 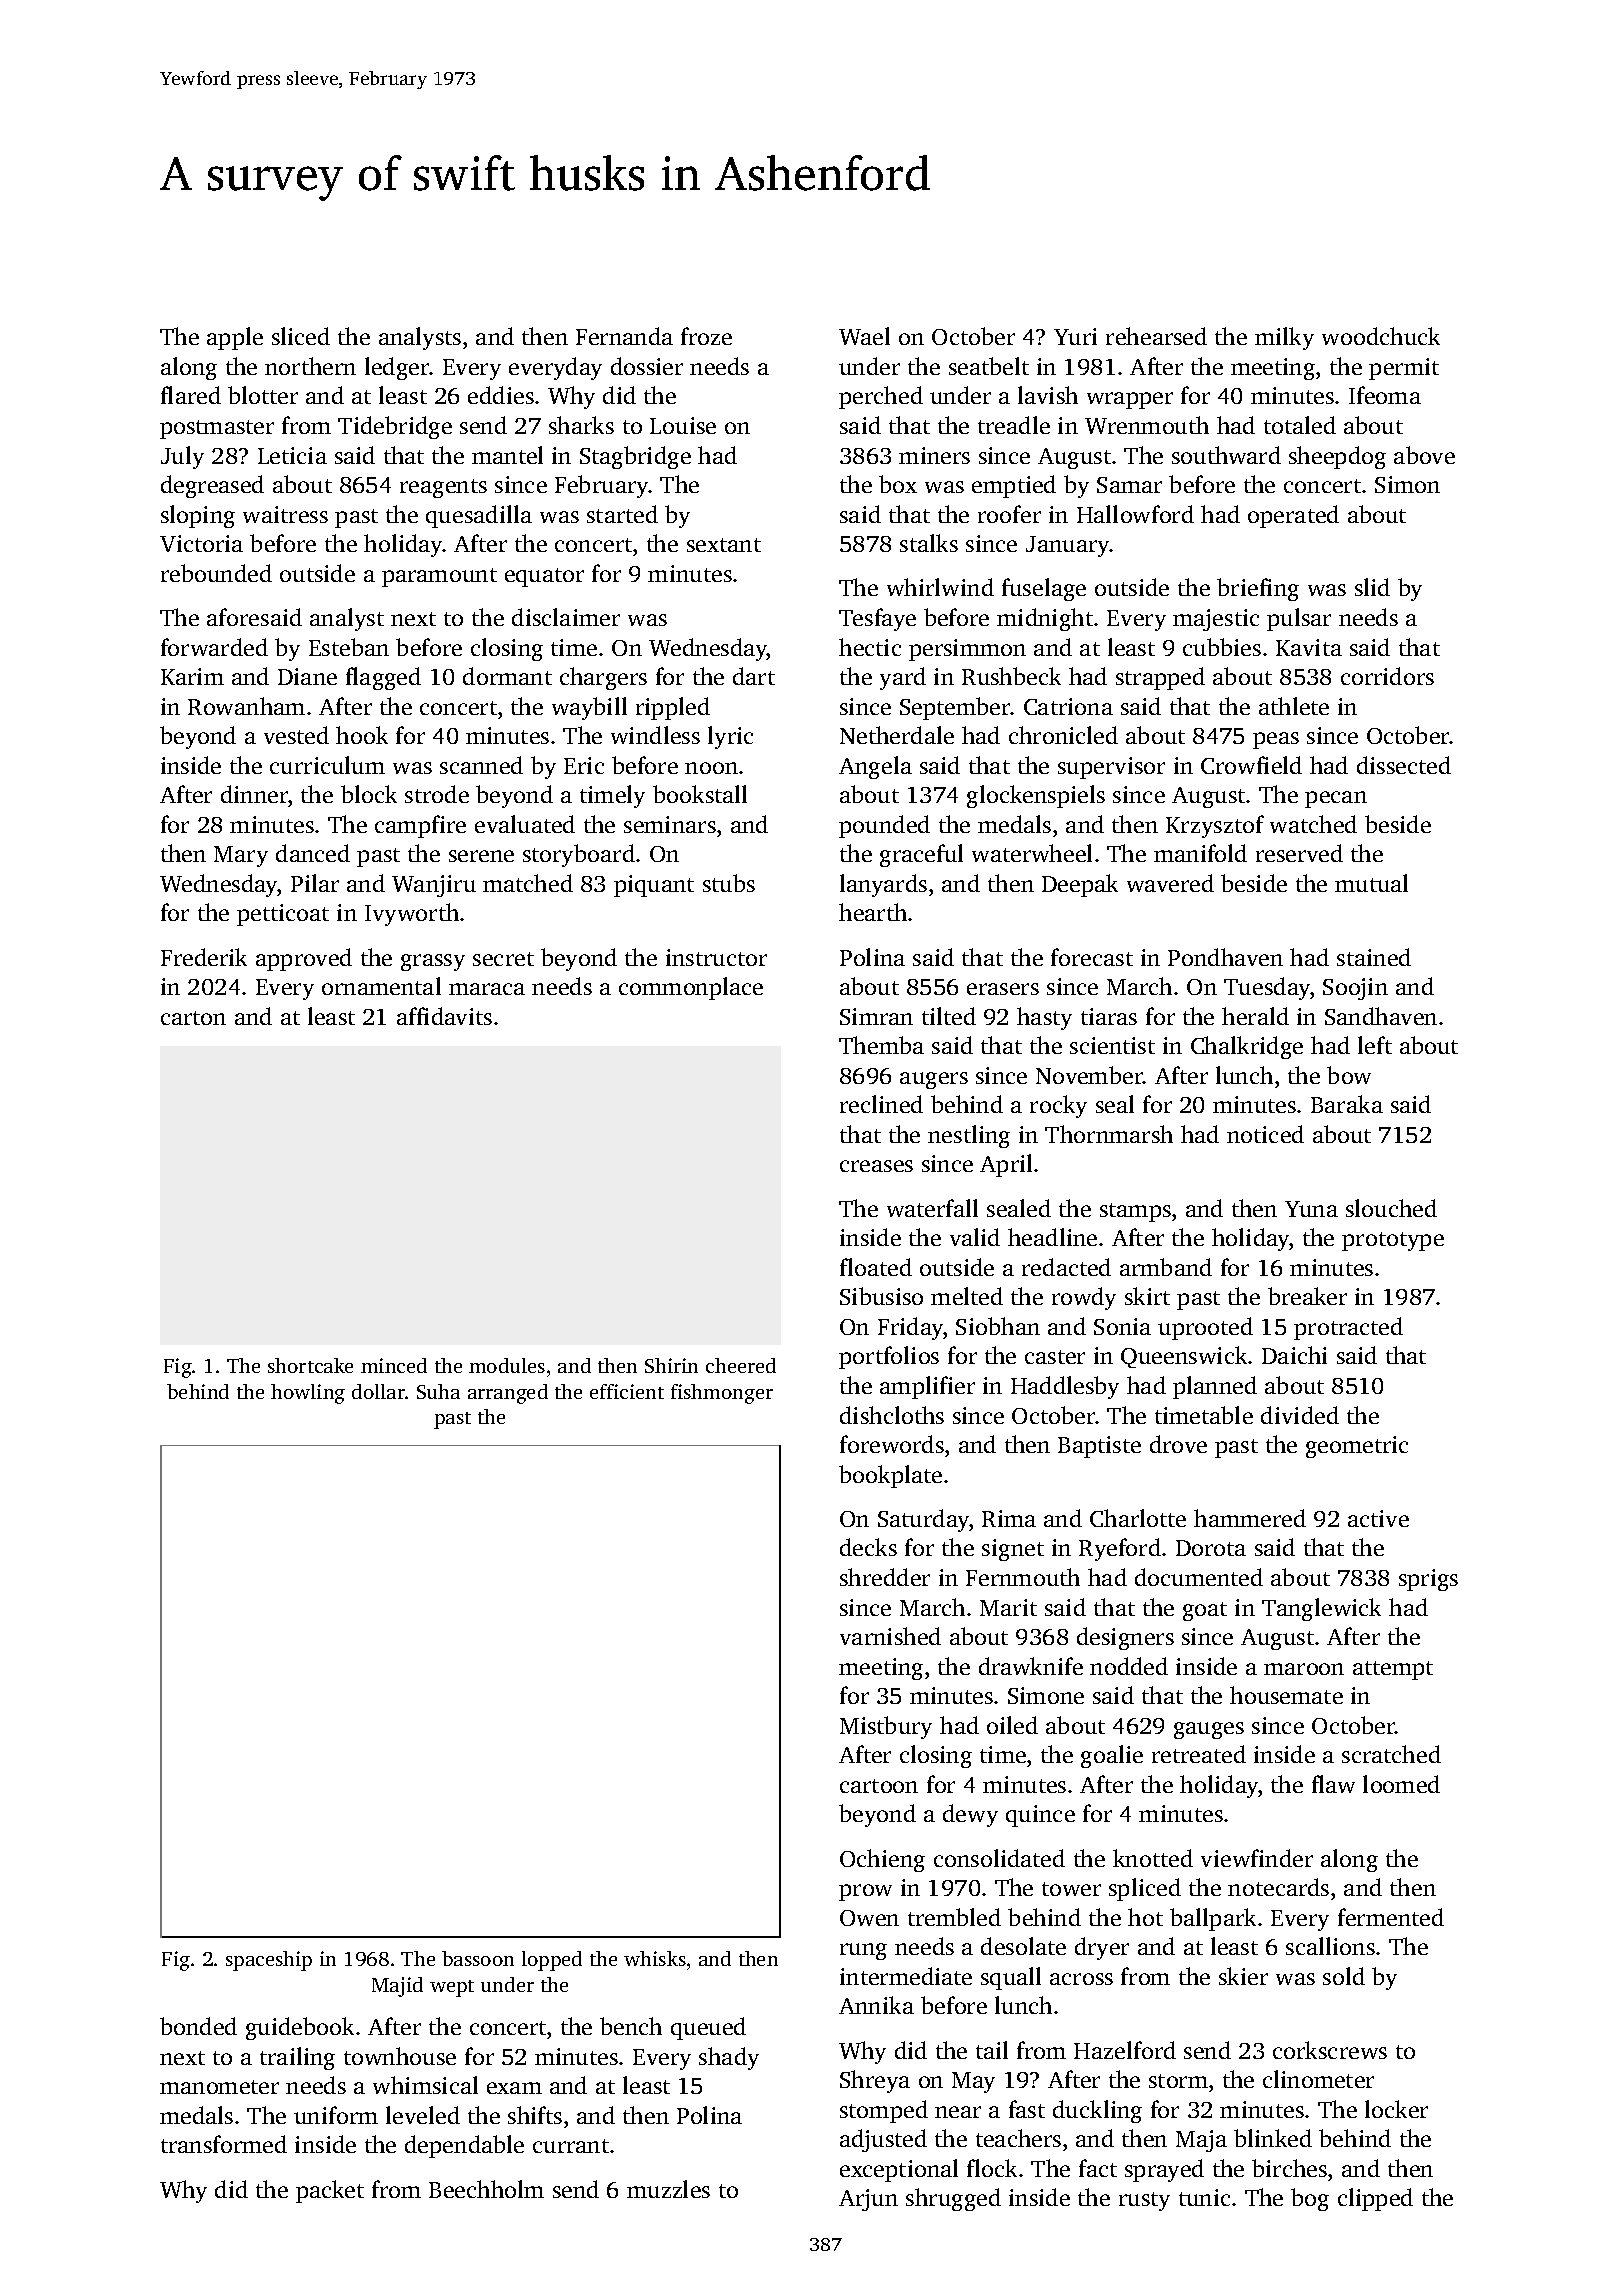 I want to click on dissected, so click(x=1404, y=765).
